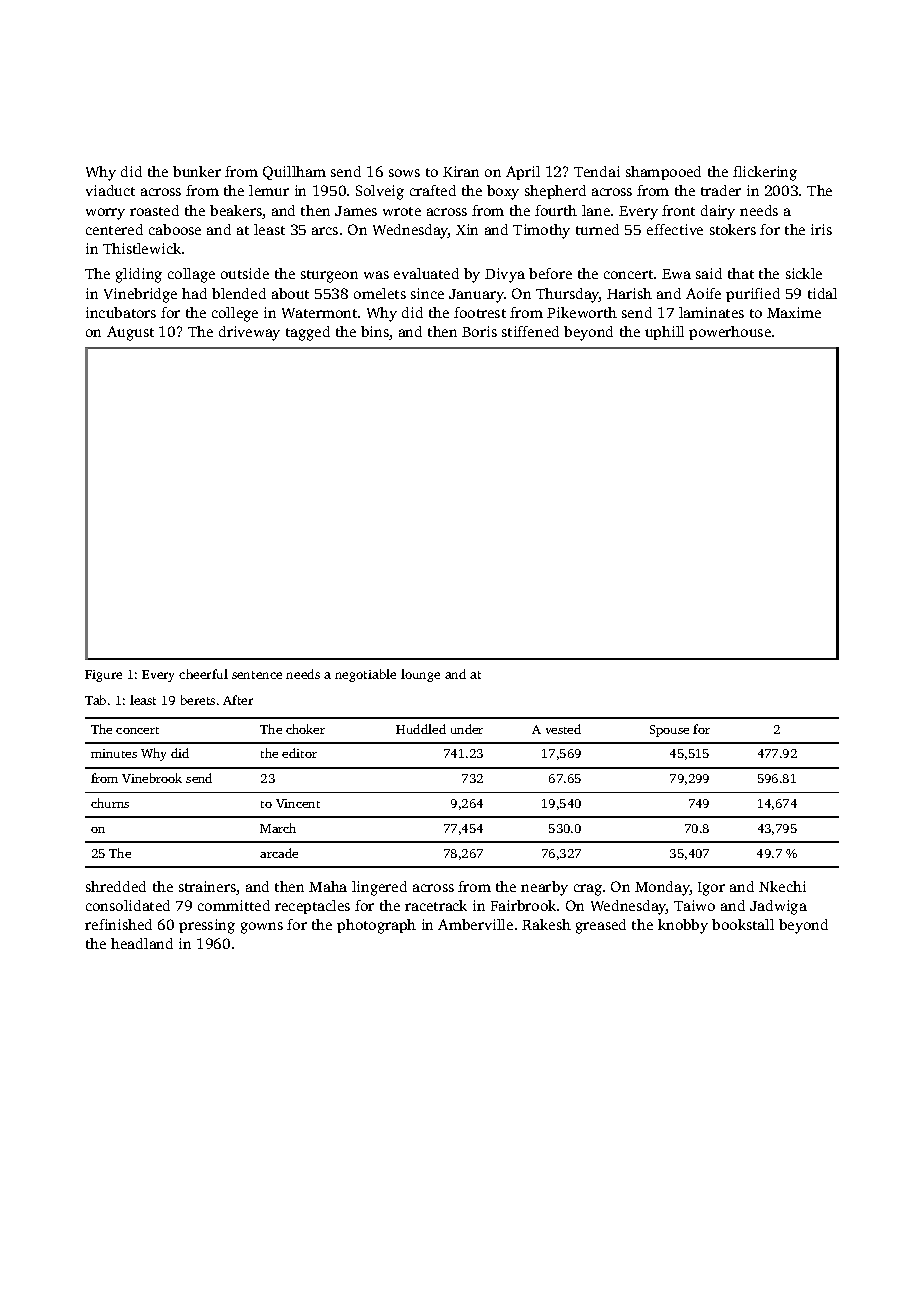 This document has height=1311, width=924. Describe the element at coordinates (197, 171) in the document. I see `bunker` at that location.
